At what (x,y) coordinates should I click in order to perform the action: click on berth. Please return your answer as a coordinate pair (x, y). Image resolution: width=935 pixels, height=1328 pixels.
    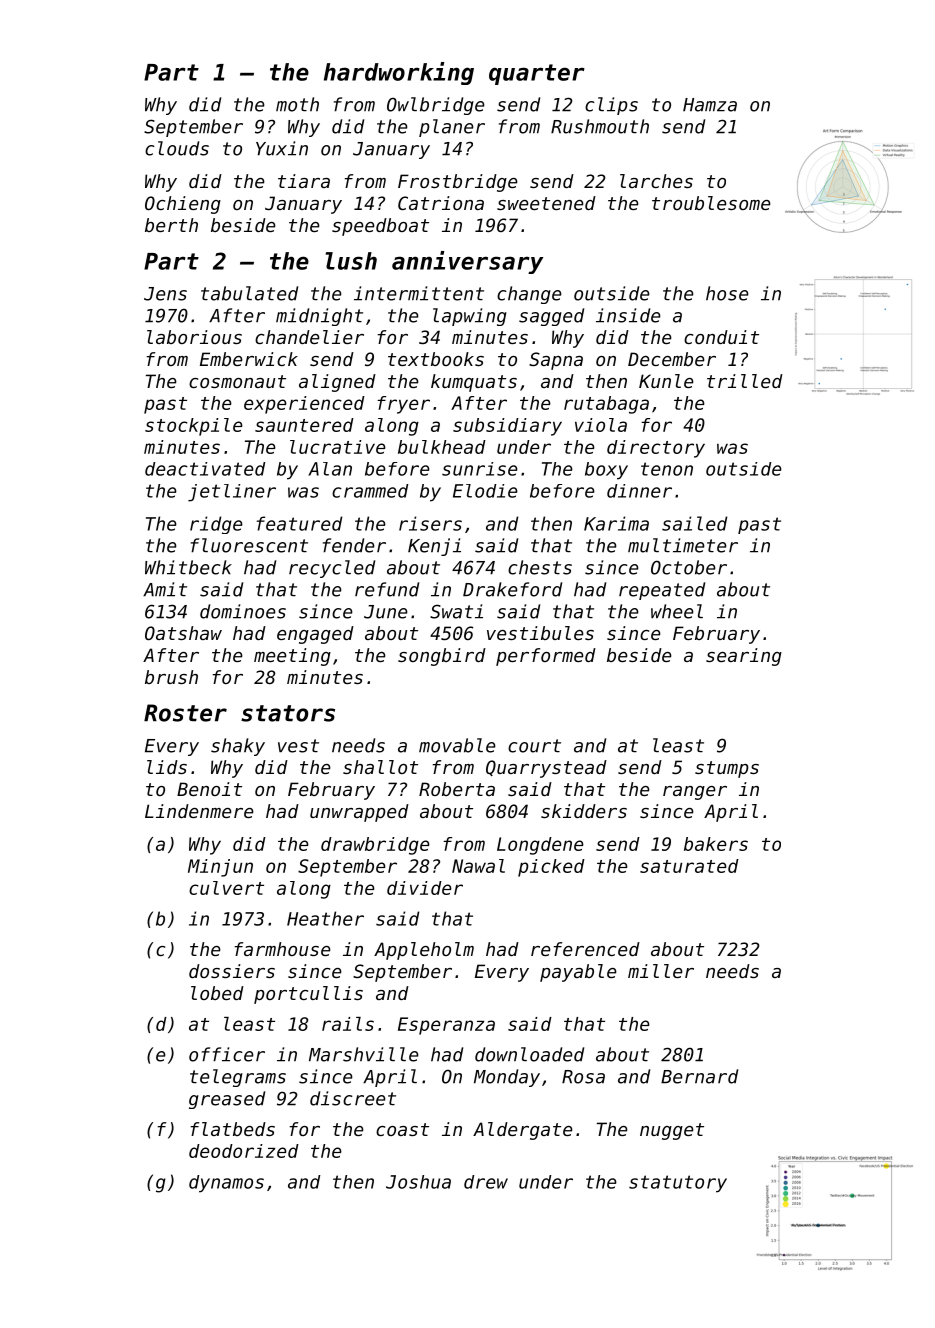
    Looking at the image, I should click on (171, 225).
